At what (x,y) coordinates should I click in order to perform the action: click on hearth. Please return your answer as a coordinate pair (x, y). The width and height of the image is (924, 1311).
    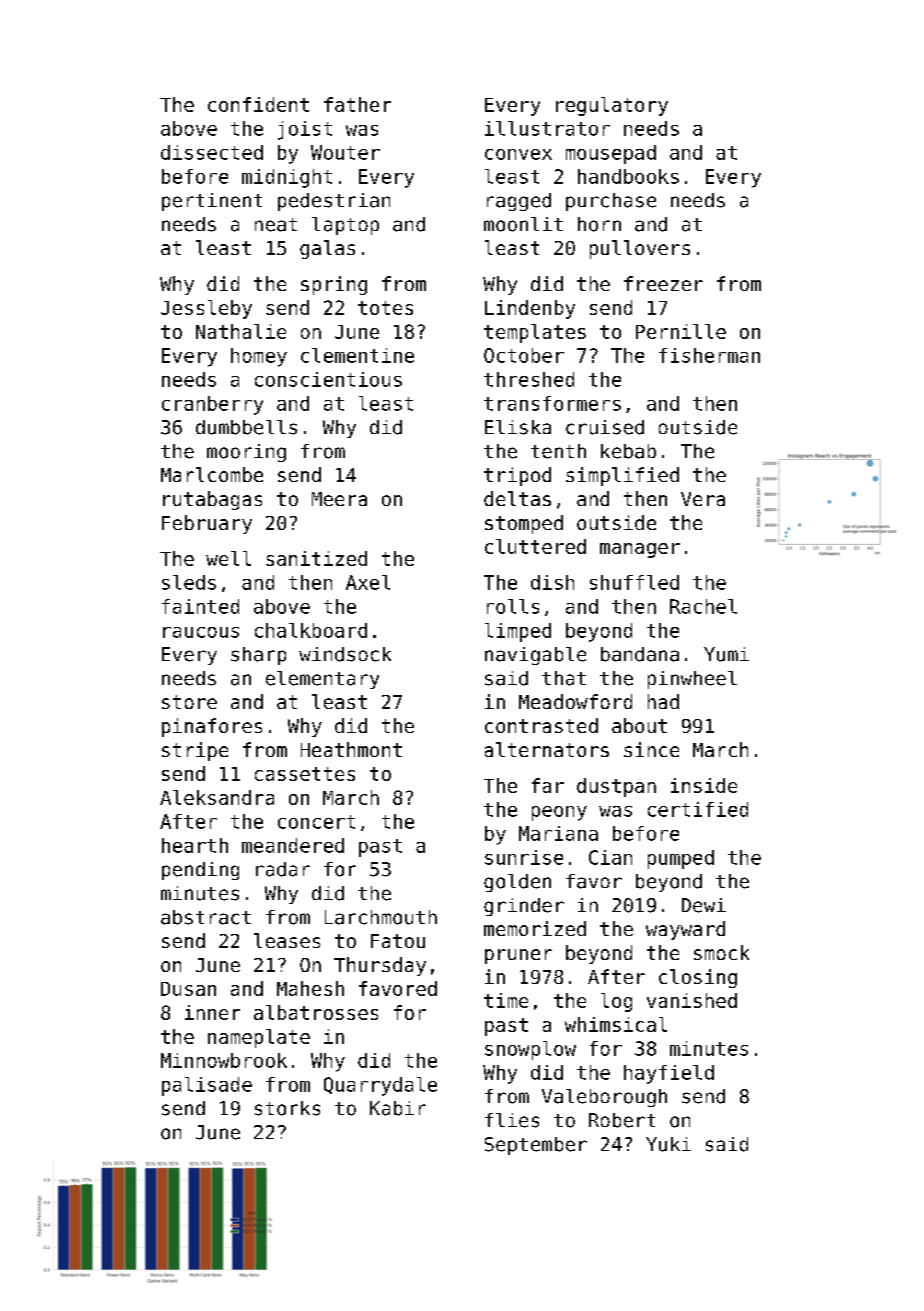
    Looking at the image, I should click on (195, 845).
